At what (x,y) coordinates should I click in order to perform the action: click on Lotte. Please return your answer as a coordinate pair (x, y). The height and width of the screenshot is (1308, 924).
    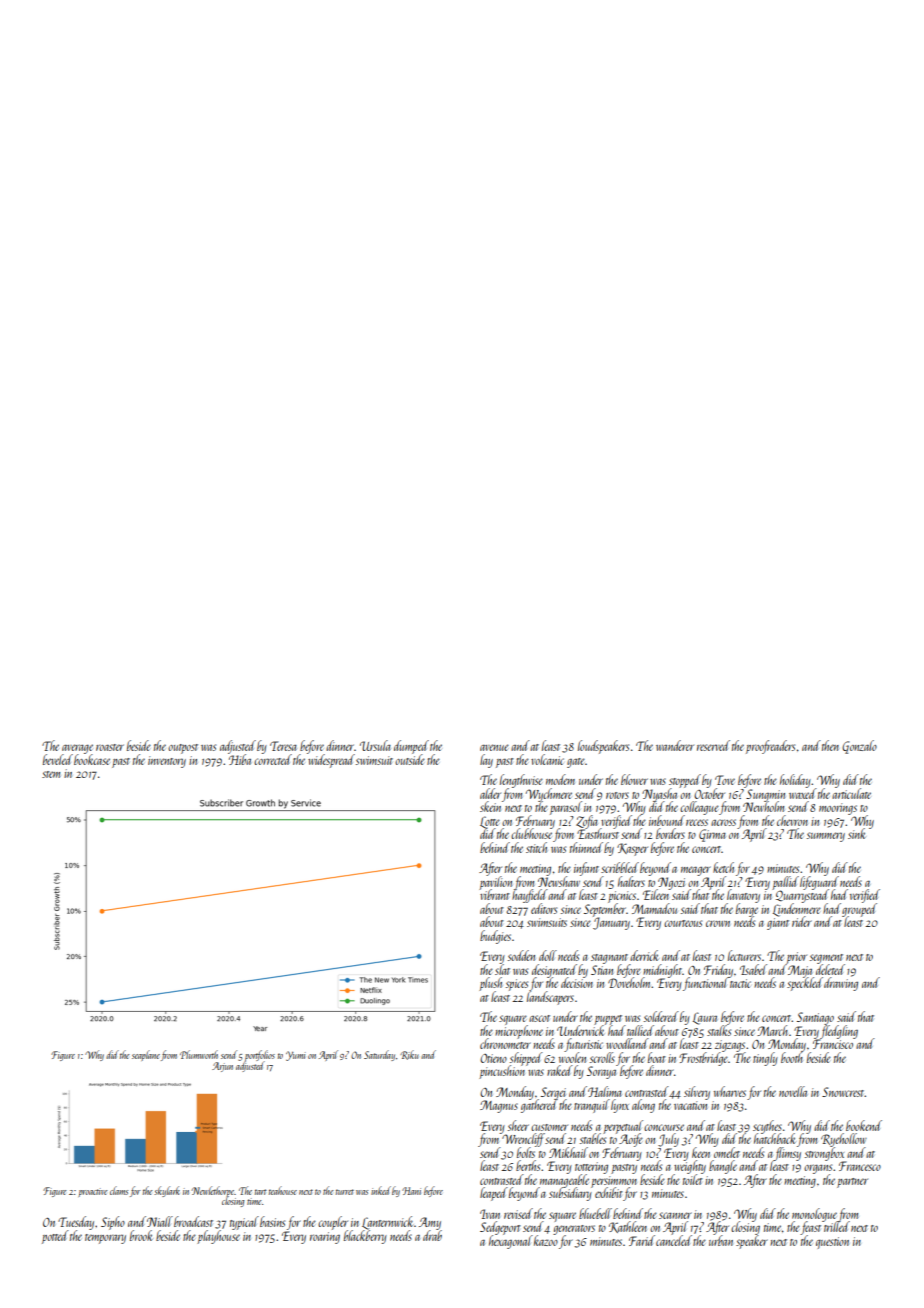
    Looking at the image, I should click on (490, 822).
